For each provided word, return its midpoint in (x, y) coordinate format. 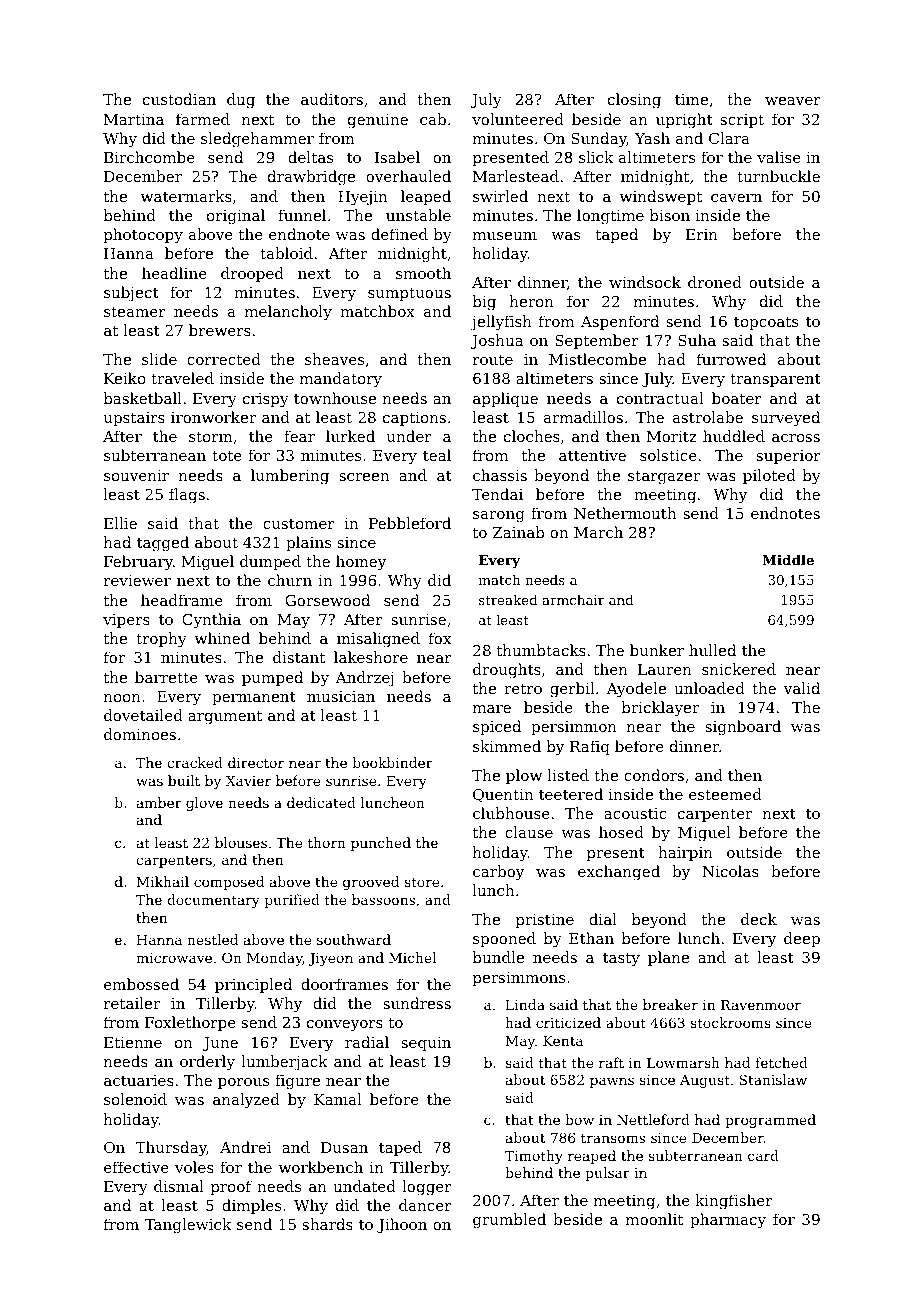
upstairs (134, 419)
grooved (371, 883)
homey (361, 563)
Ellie (120, 523)
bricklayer (660, 709)
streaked (508, 599)
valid (802, 688)
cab (433, 119)
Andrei (245, 1147)
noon (122, 698)
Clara (729, 138)
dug (241, 101)
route (493, 359)
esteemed (725, 794)
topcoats (766, 323)
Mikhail (163, 881)
